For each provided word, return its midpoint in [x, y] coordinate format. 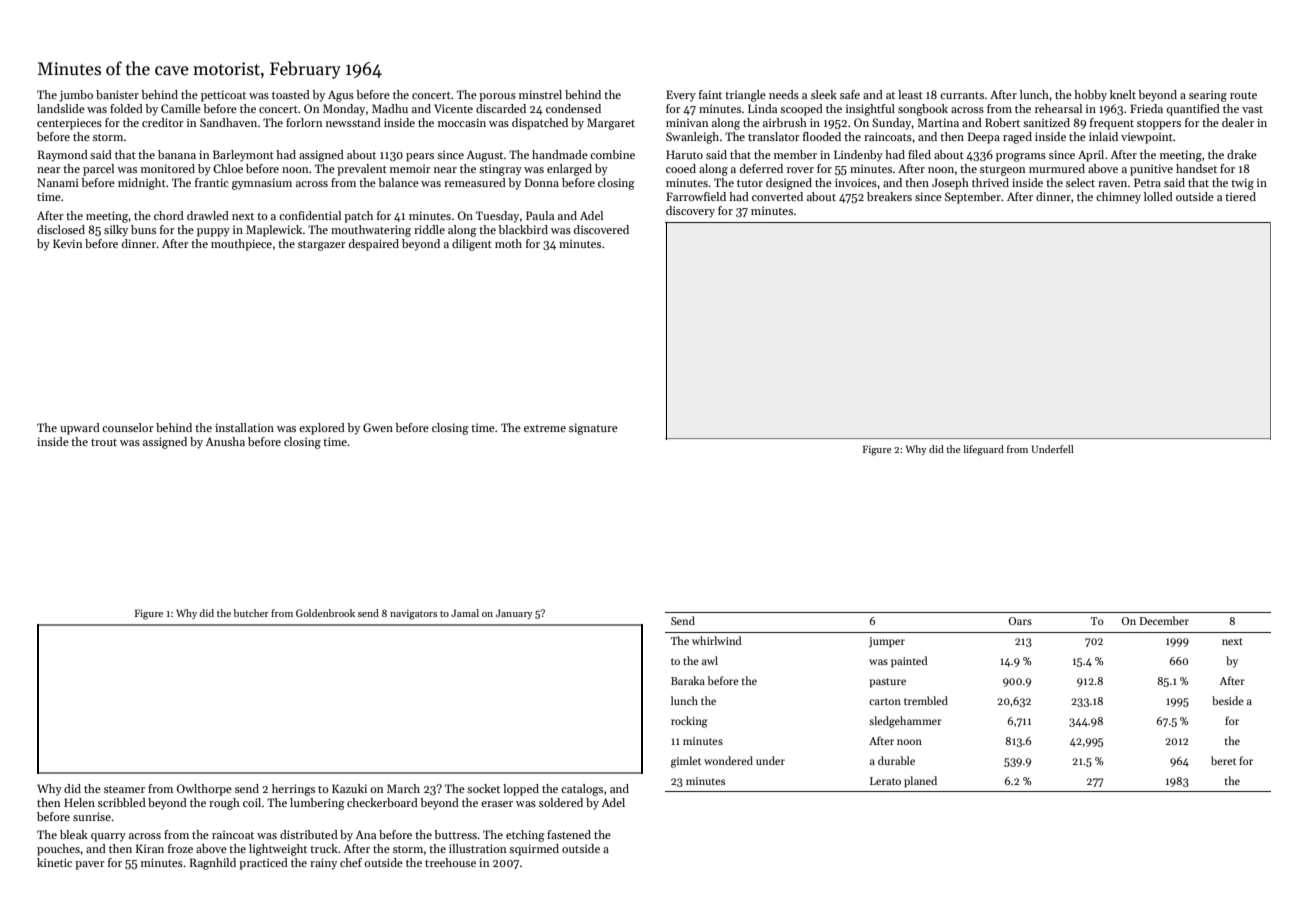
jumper [887, 642]
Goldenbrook [325, 613]
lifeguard [983, 450]
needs [784, 94]
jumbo [76, 96]
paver [89, 865]
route [1243, 95]
